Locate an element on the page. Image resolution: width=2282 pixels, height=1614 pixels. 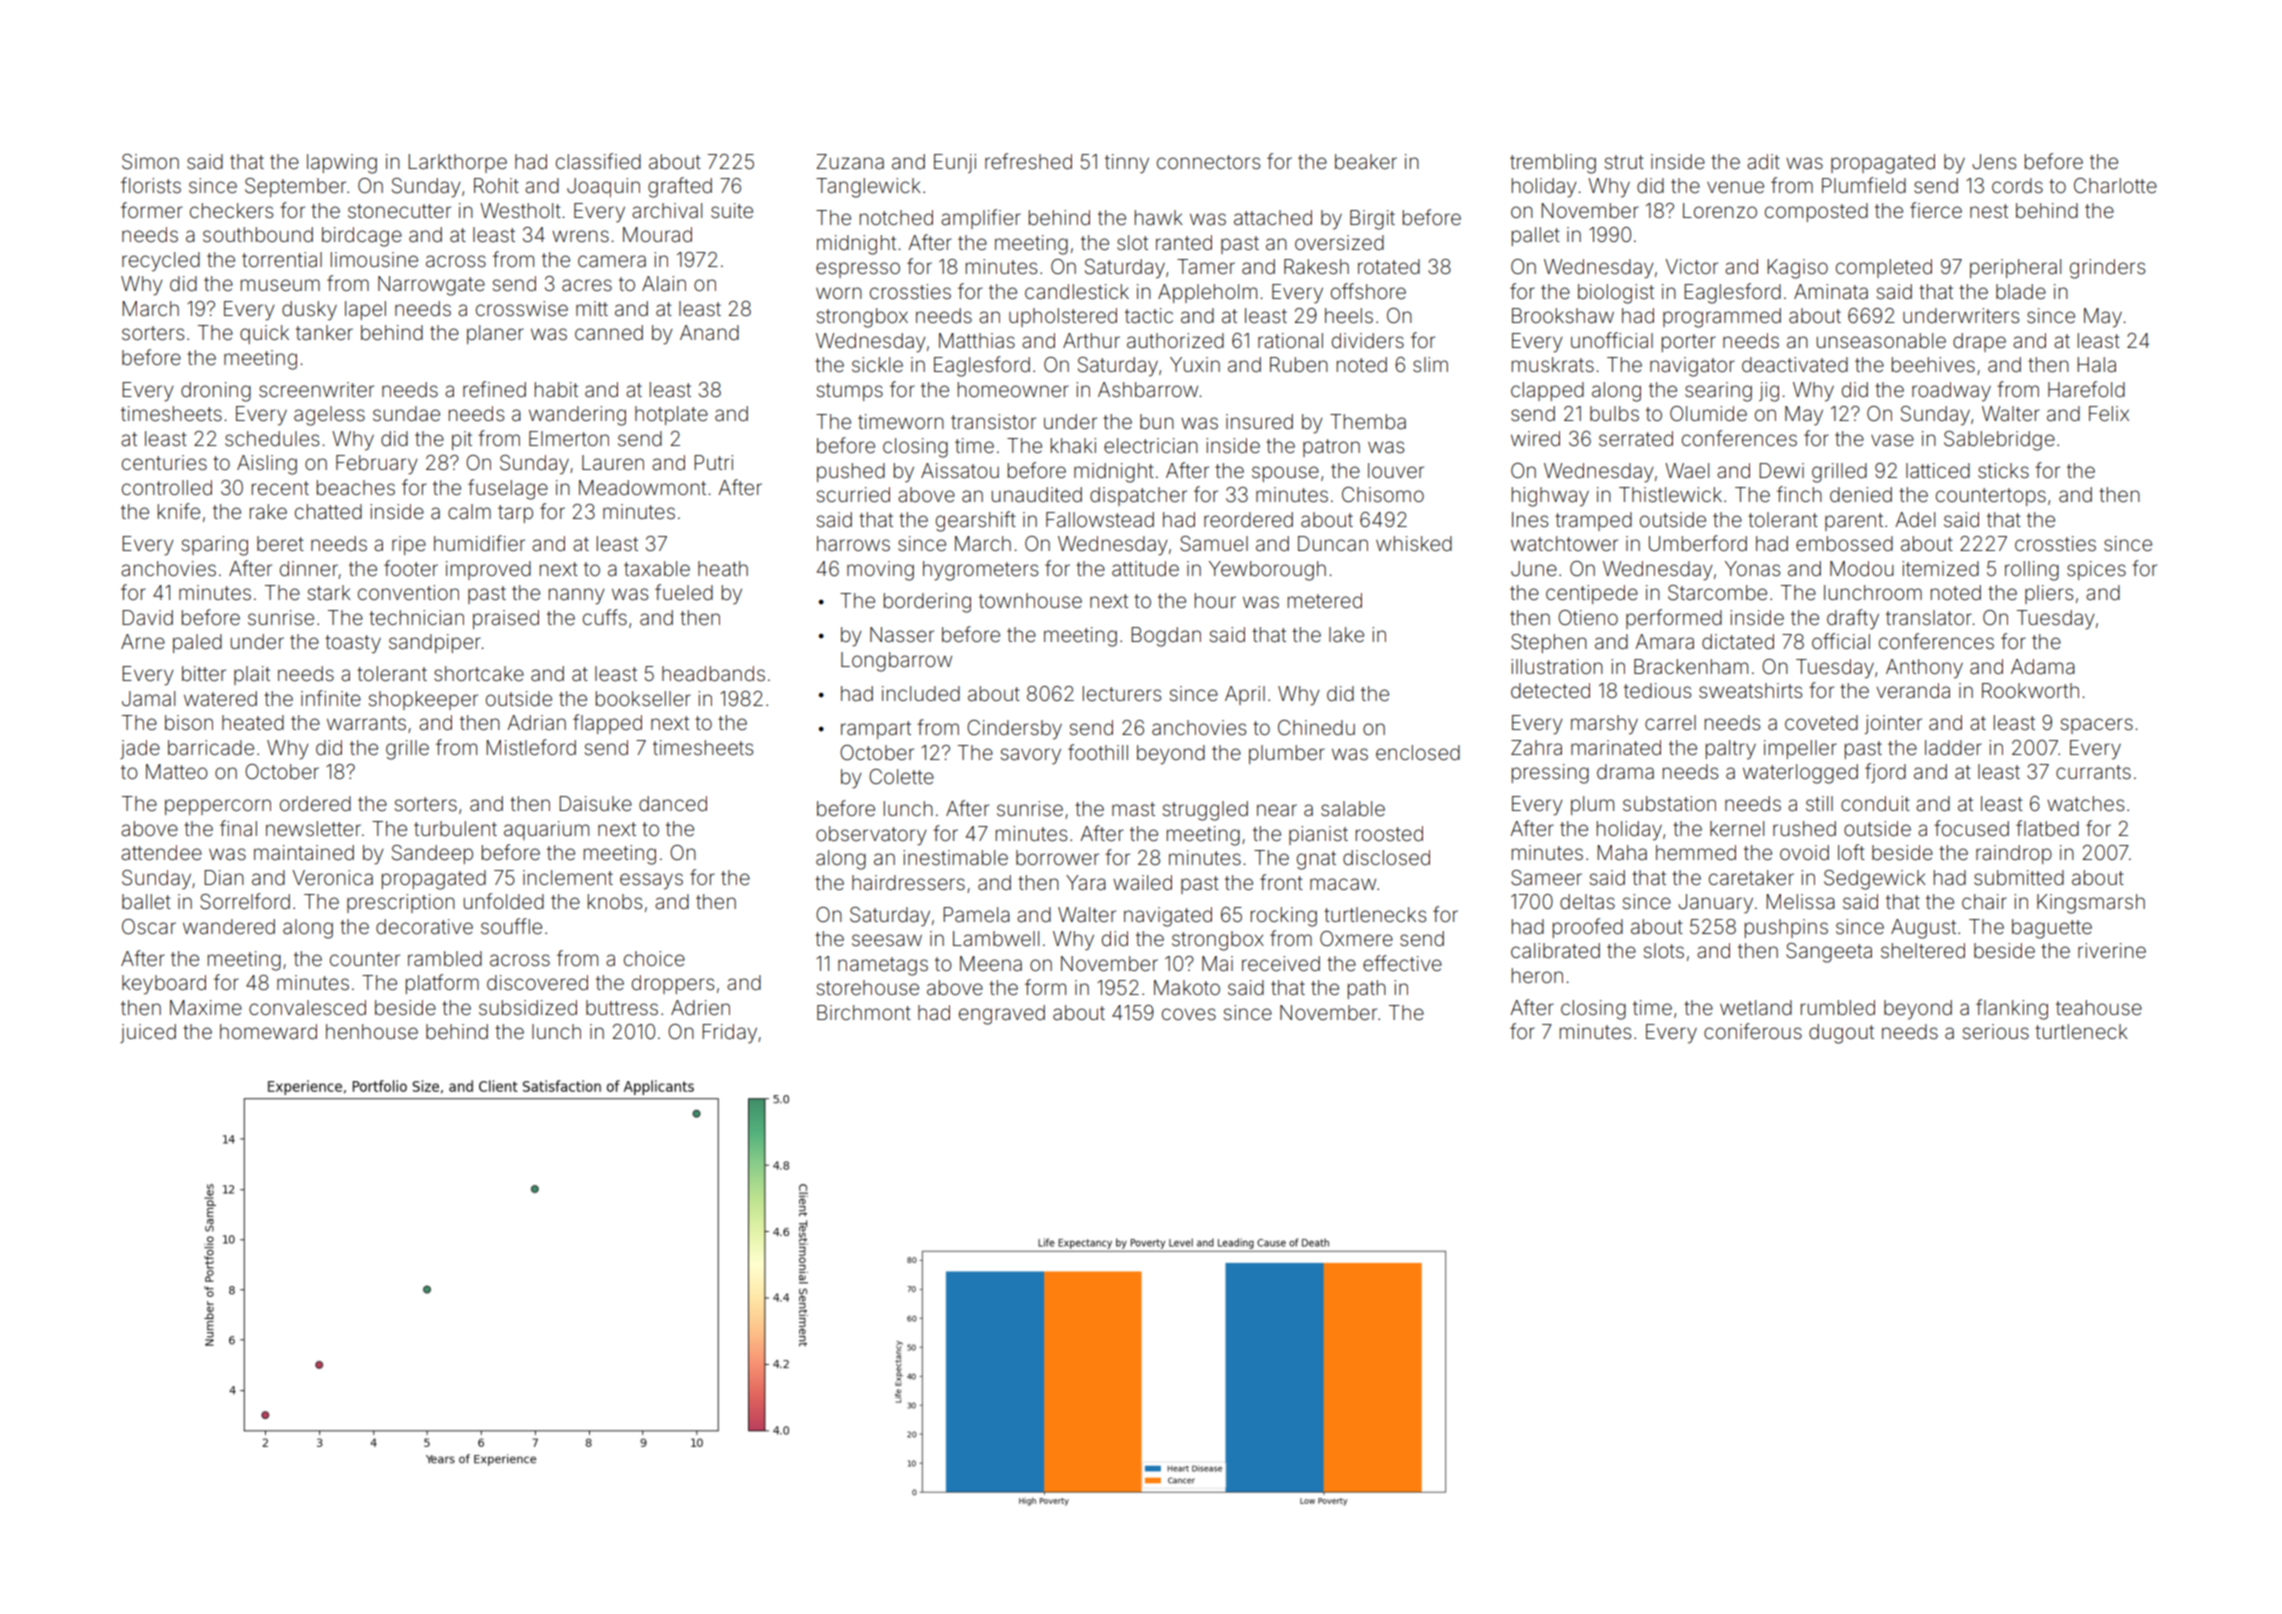
Birchmont is located at coordinates (864, 1012).
